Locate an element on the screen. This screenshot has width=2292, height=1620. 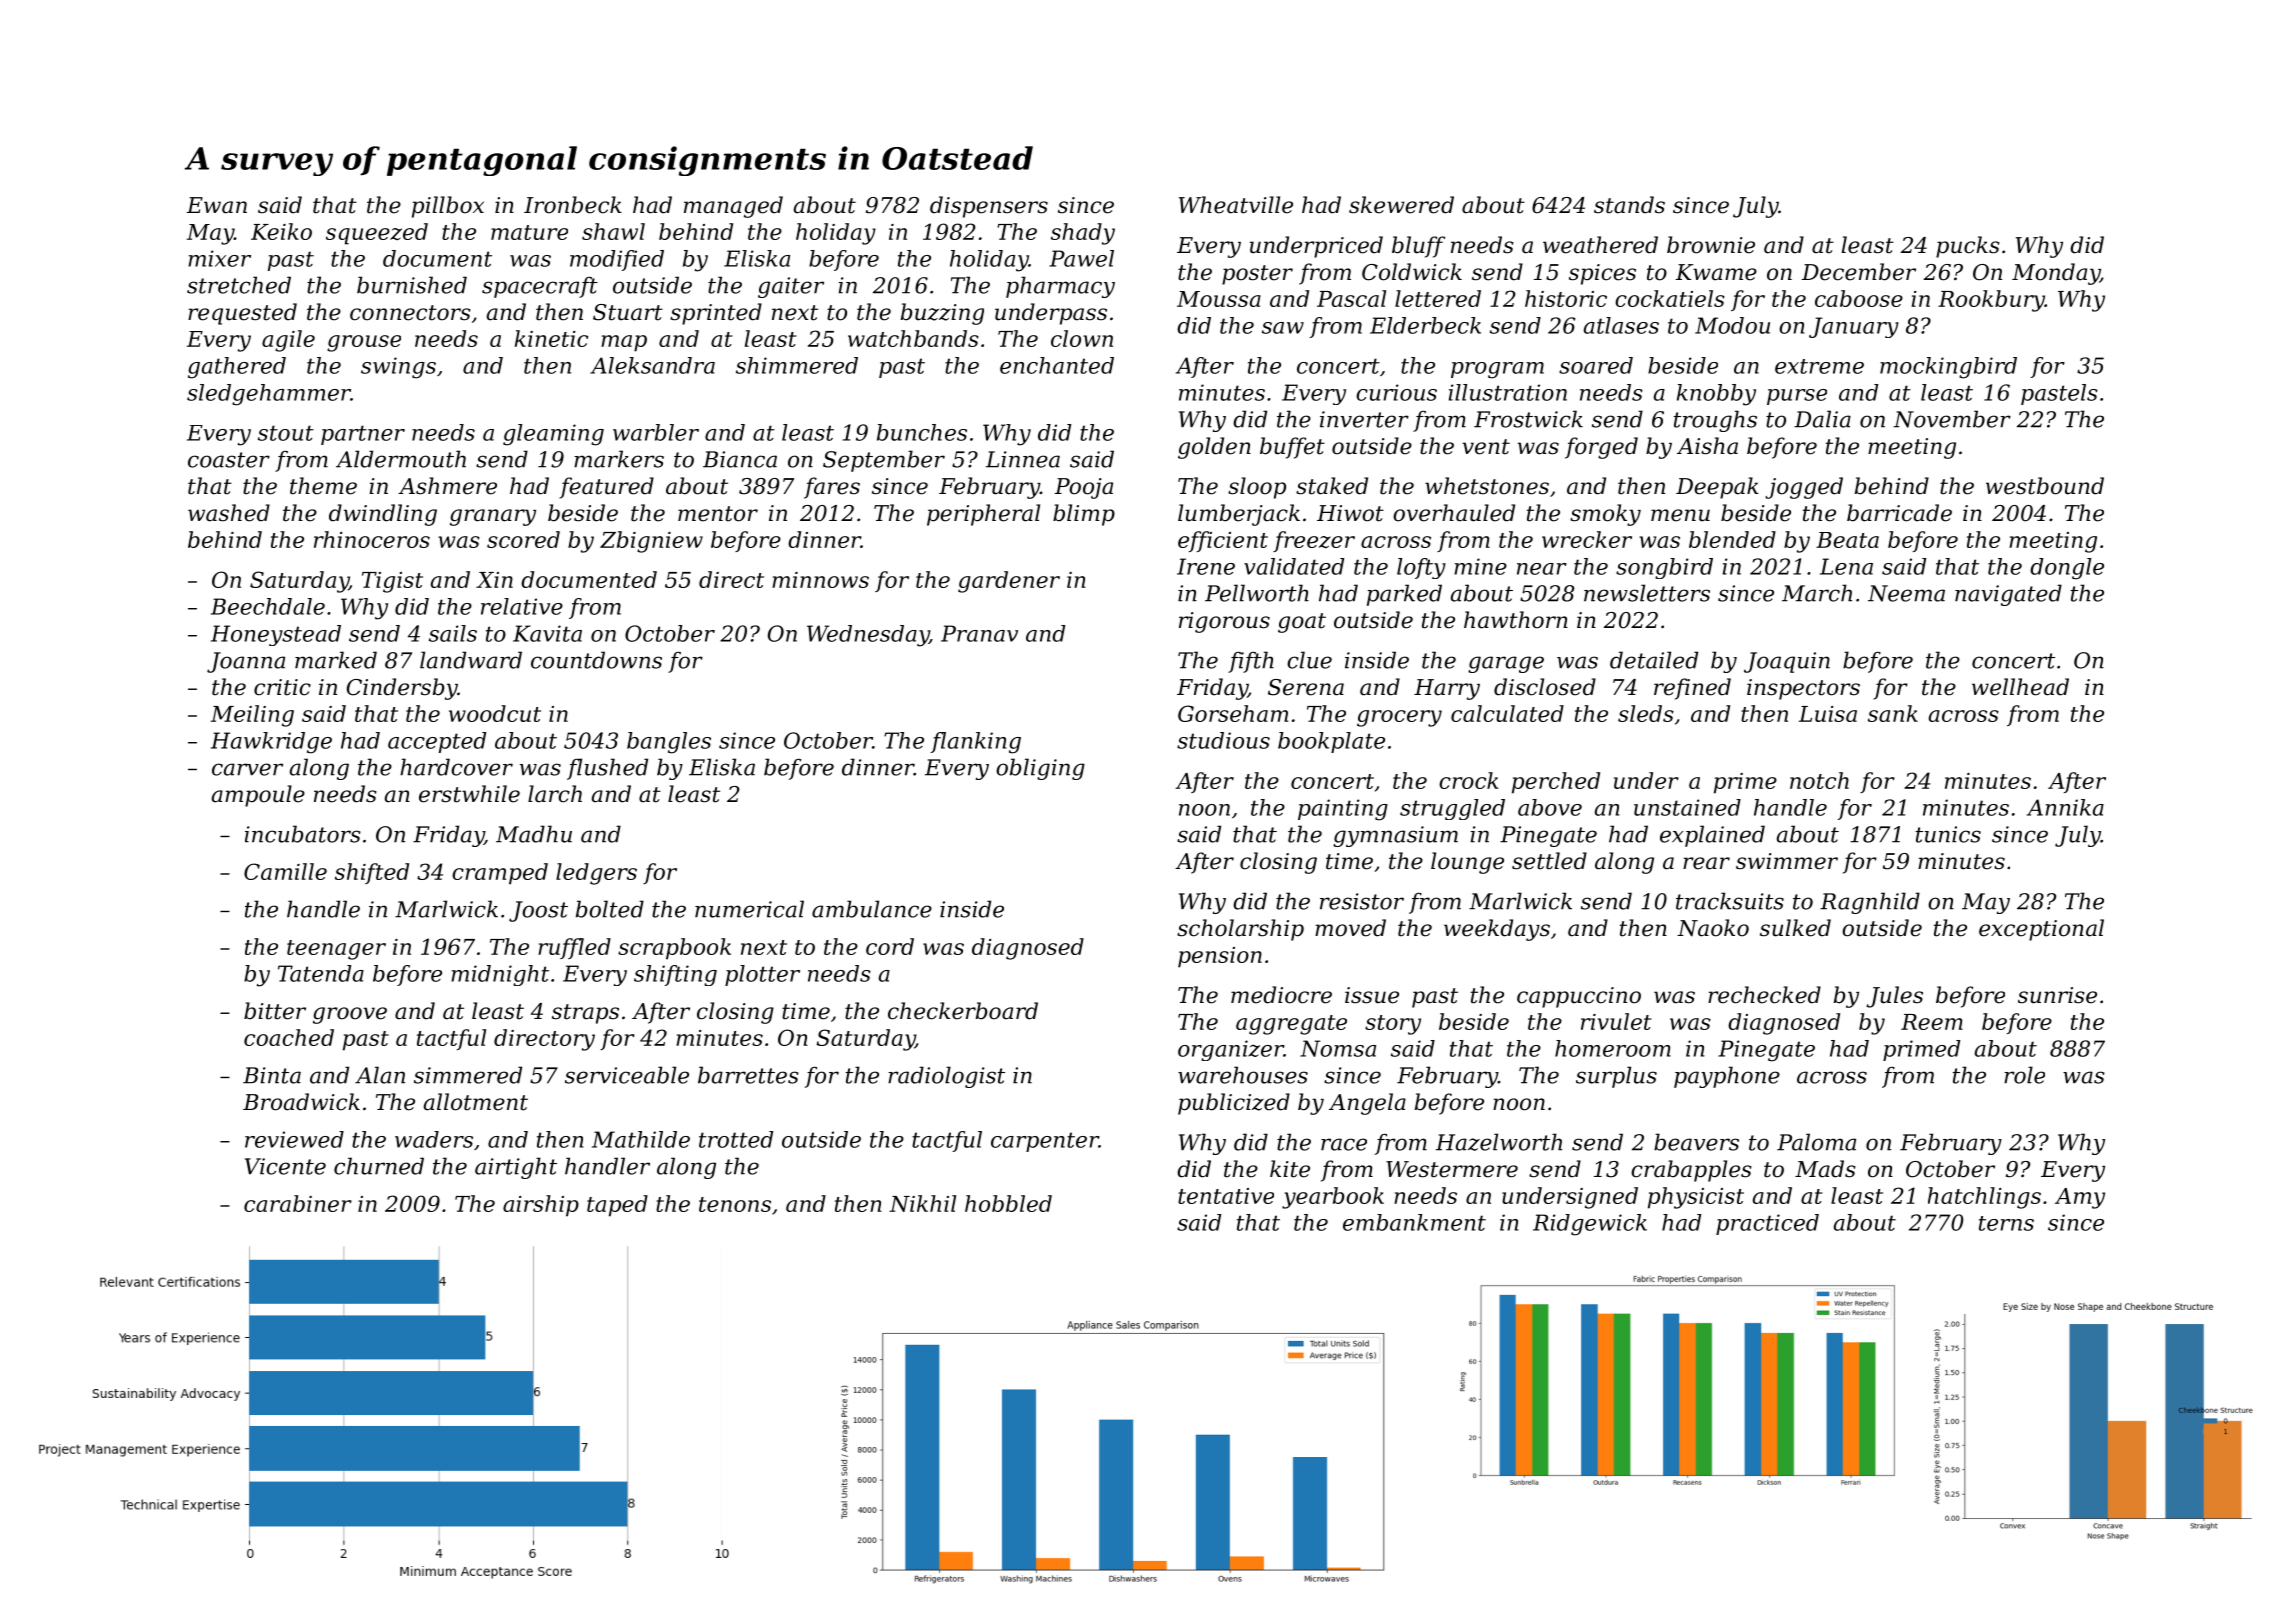
notch is located at coordinates (1819, 780).
